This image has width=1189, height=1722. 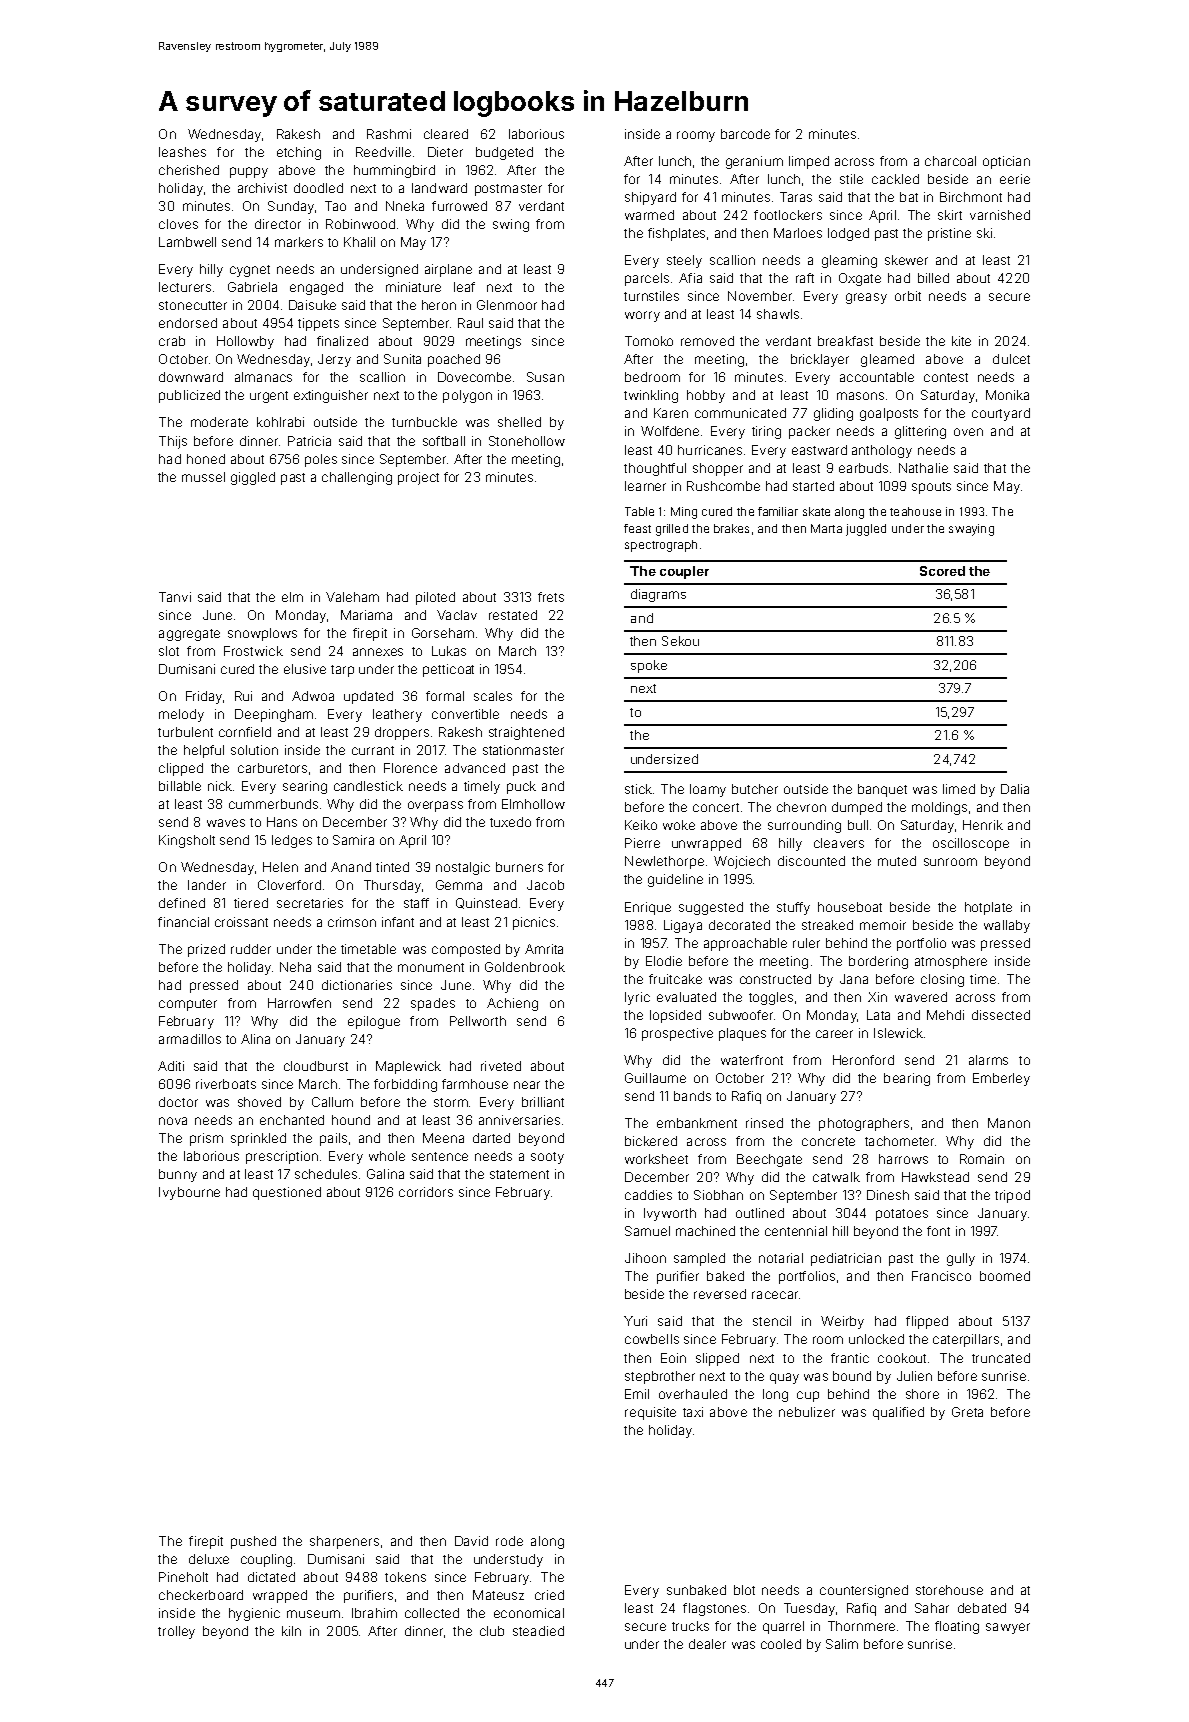 I want to click on Samuel, so click(x=647, y=1231).
